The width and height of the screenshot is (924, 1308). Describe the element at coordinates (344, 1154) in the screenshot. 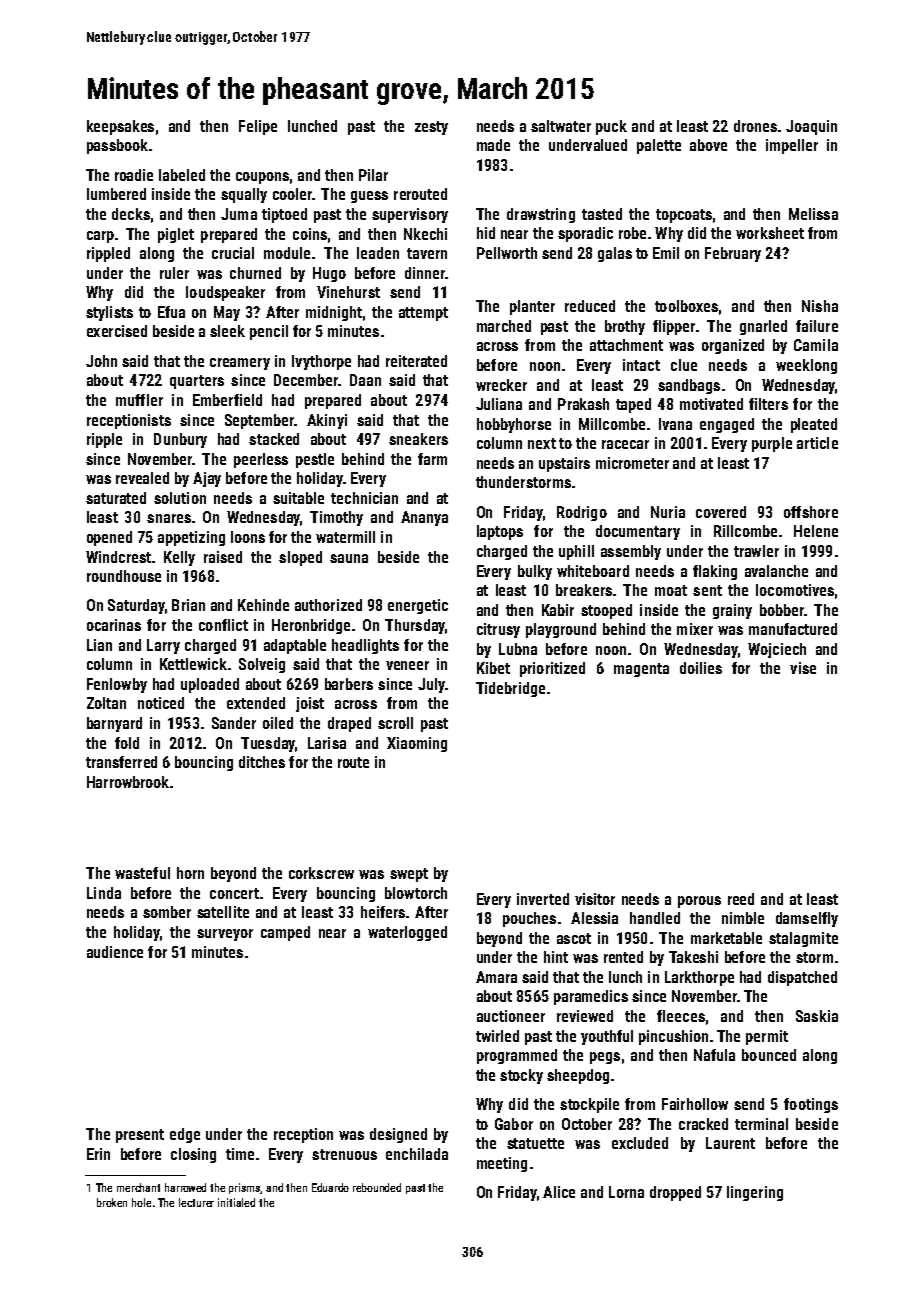

I see `strenuous` at that location.
